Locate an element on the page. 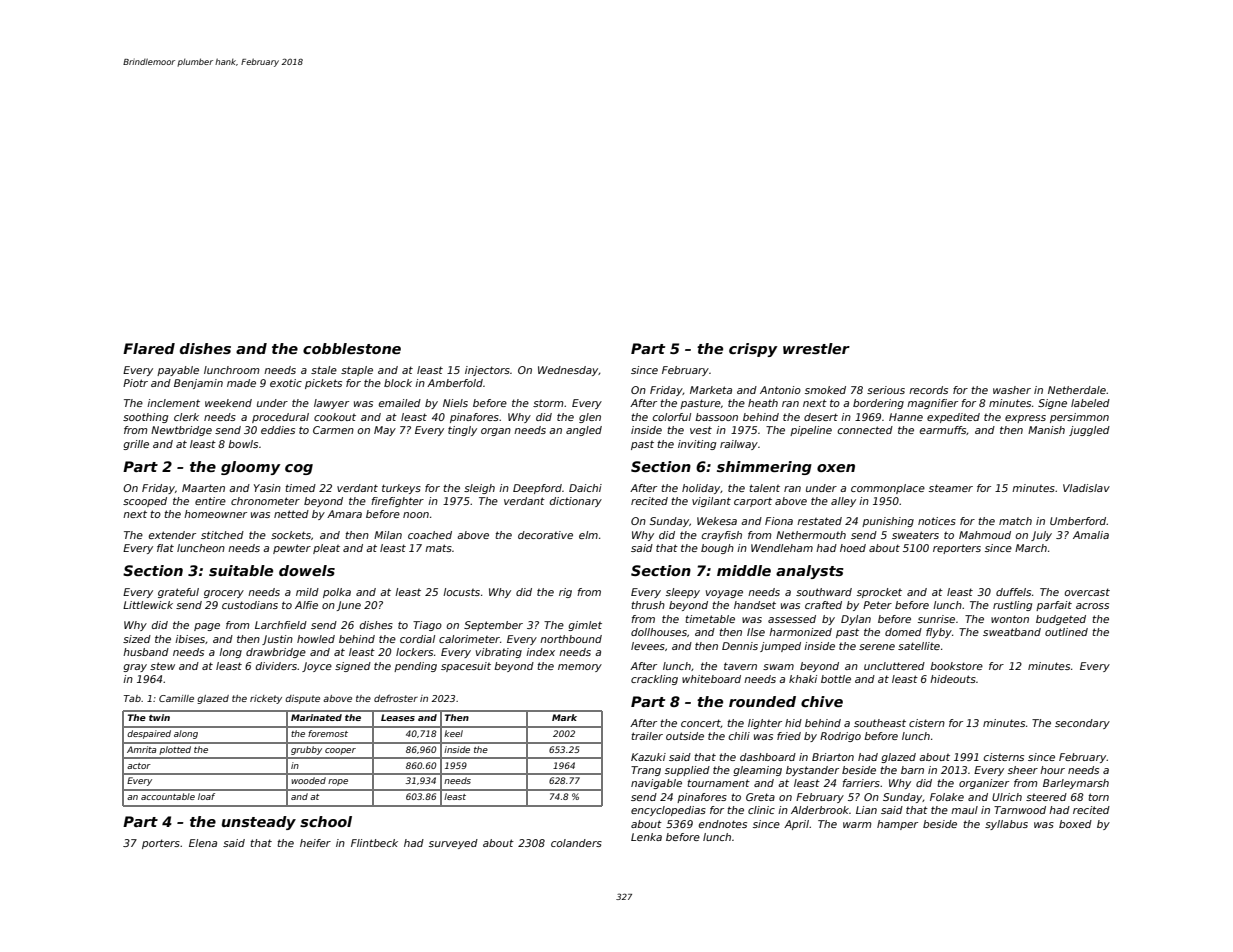 This document has width=1233, height=952. secondary is located at coordinates (1082, 724).
